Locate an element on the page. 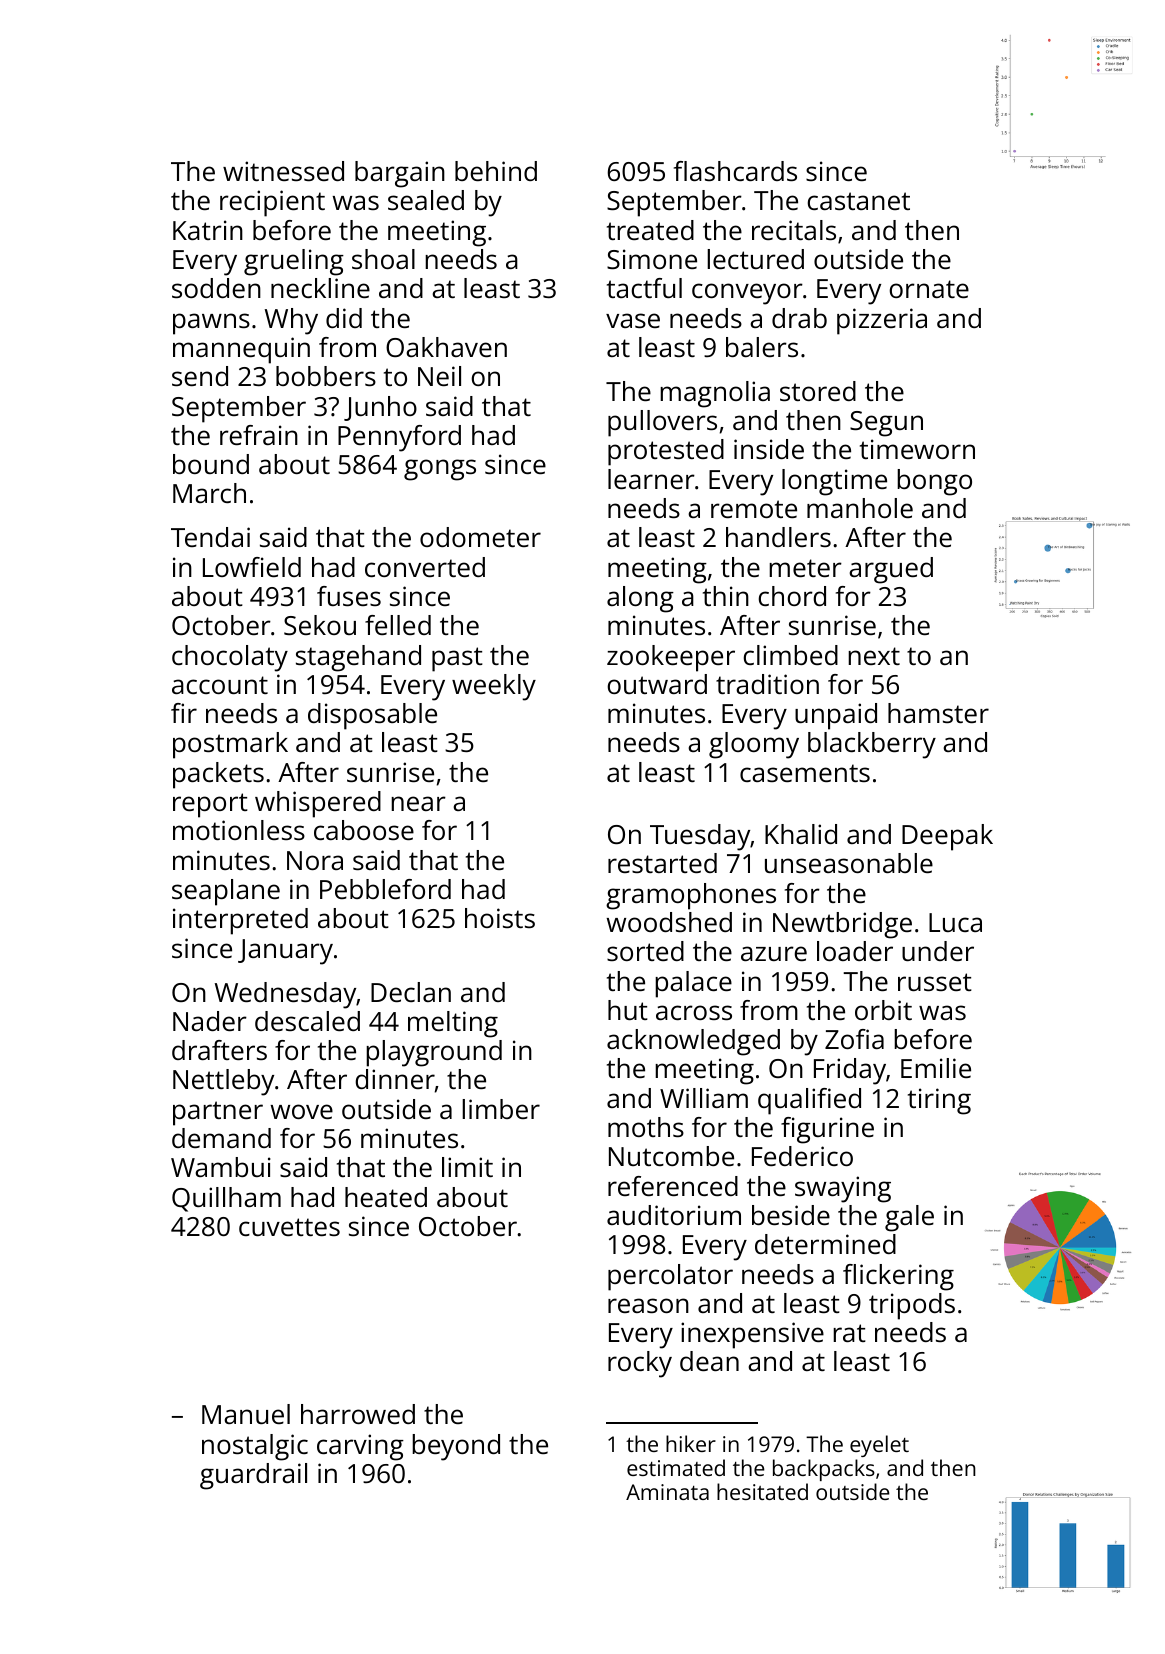 This image has height=1654, width=1165. argued is located at coordinates (891, 570).
